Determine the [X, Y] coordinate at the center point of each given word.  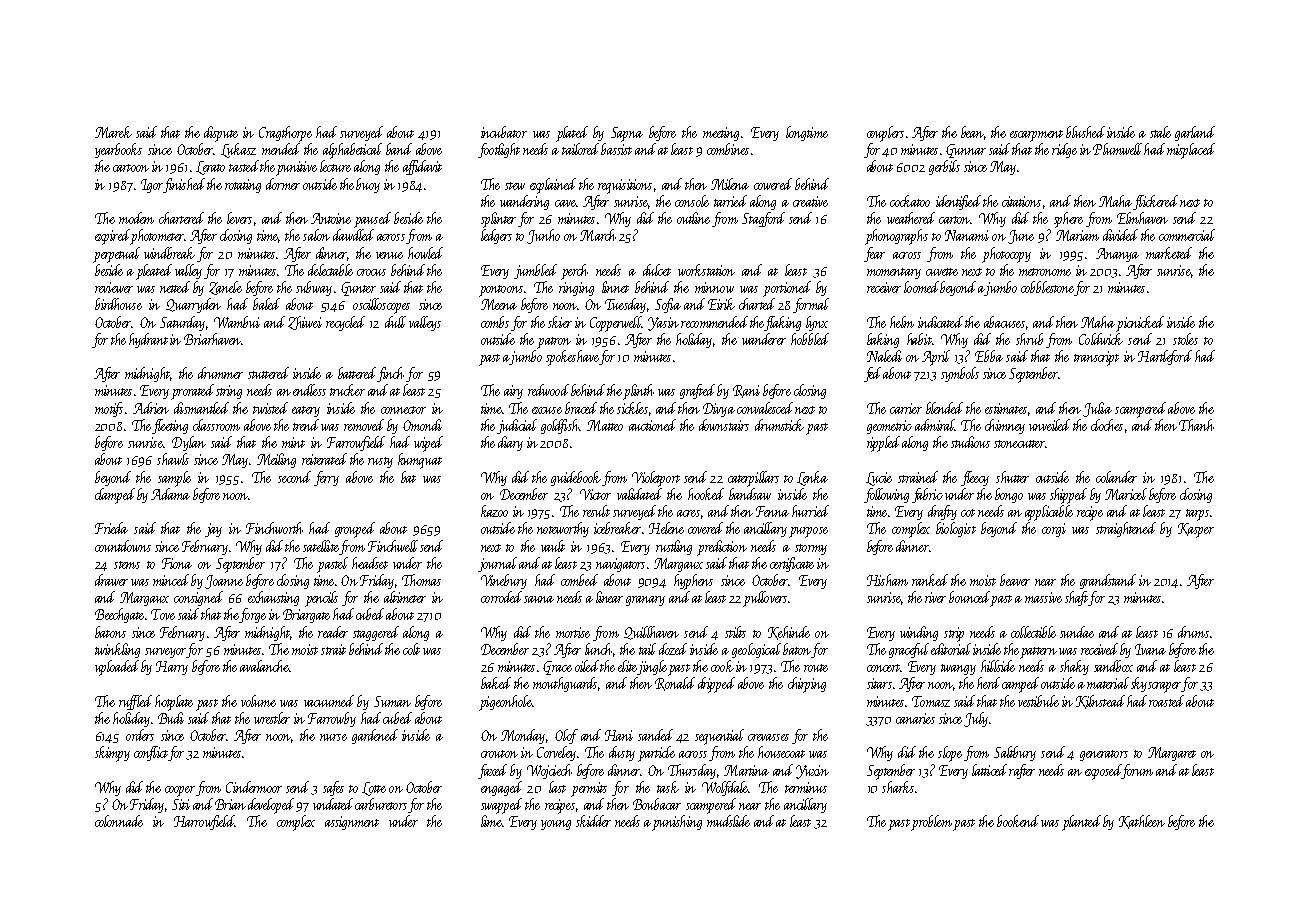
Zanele [225, 288]
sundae [1077, 632]
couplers [885, 134]
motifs [109, 409]
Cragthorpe [285, 134]
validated [639, 494]
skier [560, 322]
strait [333, 649]
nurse [333, 737]
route [816, 668]
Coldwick [1101, 339]
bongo [1009, 495]
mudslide [728, 821]
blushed [1085, 132]
